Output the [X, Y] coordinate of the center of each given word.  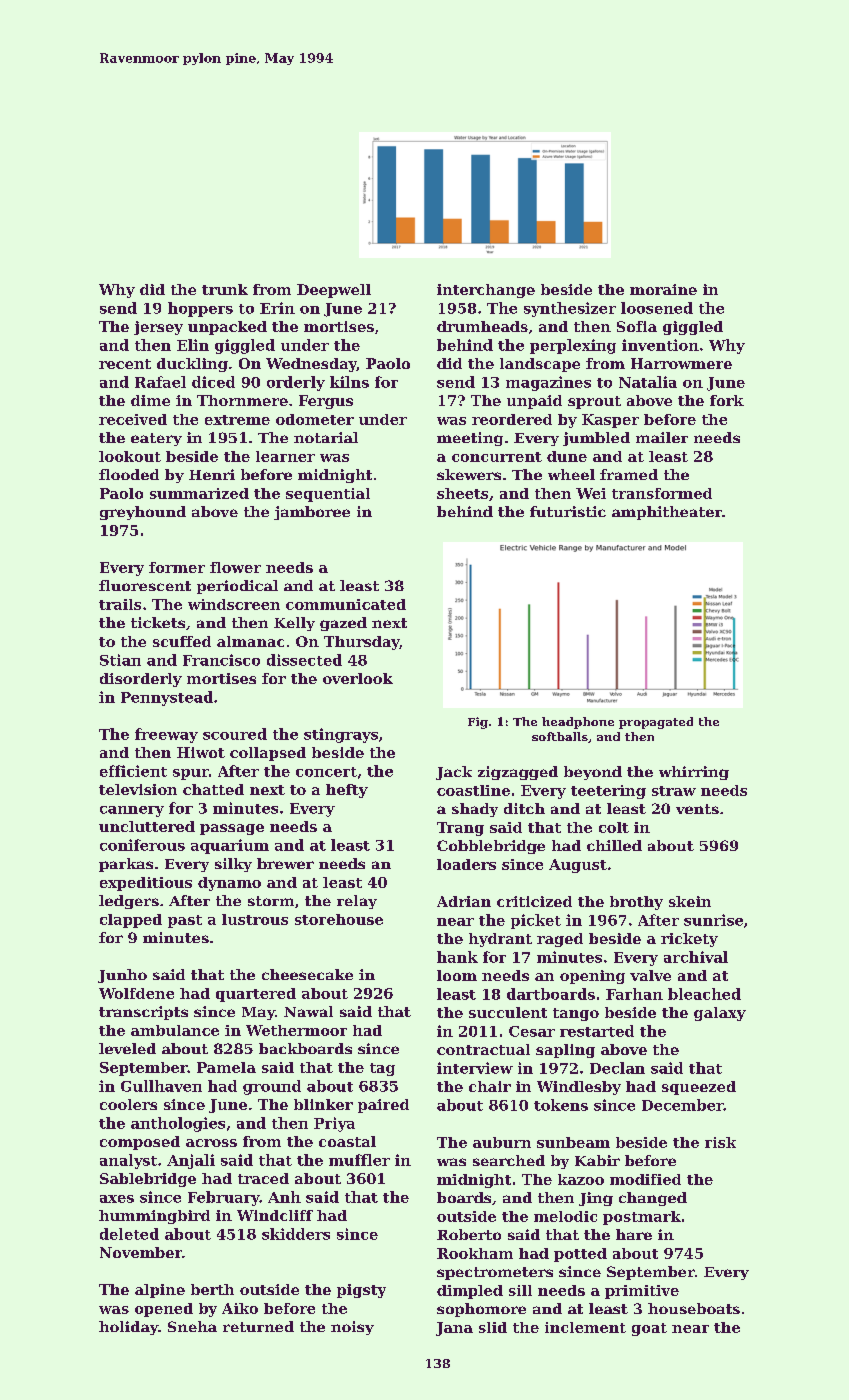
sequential [328, 495]
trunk [225, 289]
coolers [128, 1104]
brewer [285, 863]
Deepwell [334, 291]
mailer [662, 437]
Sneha [192, 1326]
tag [382, 1069]
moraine [663, 289]
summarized [199, 493]
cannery [132, 811]
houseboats [694, 1308]
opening [592, 977]
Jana [454, 1329]
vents [697, 809]
